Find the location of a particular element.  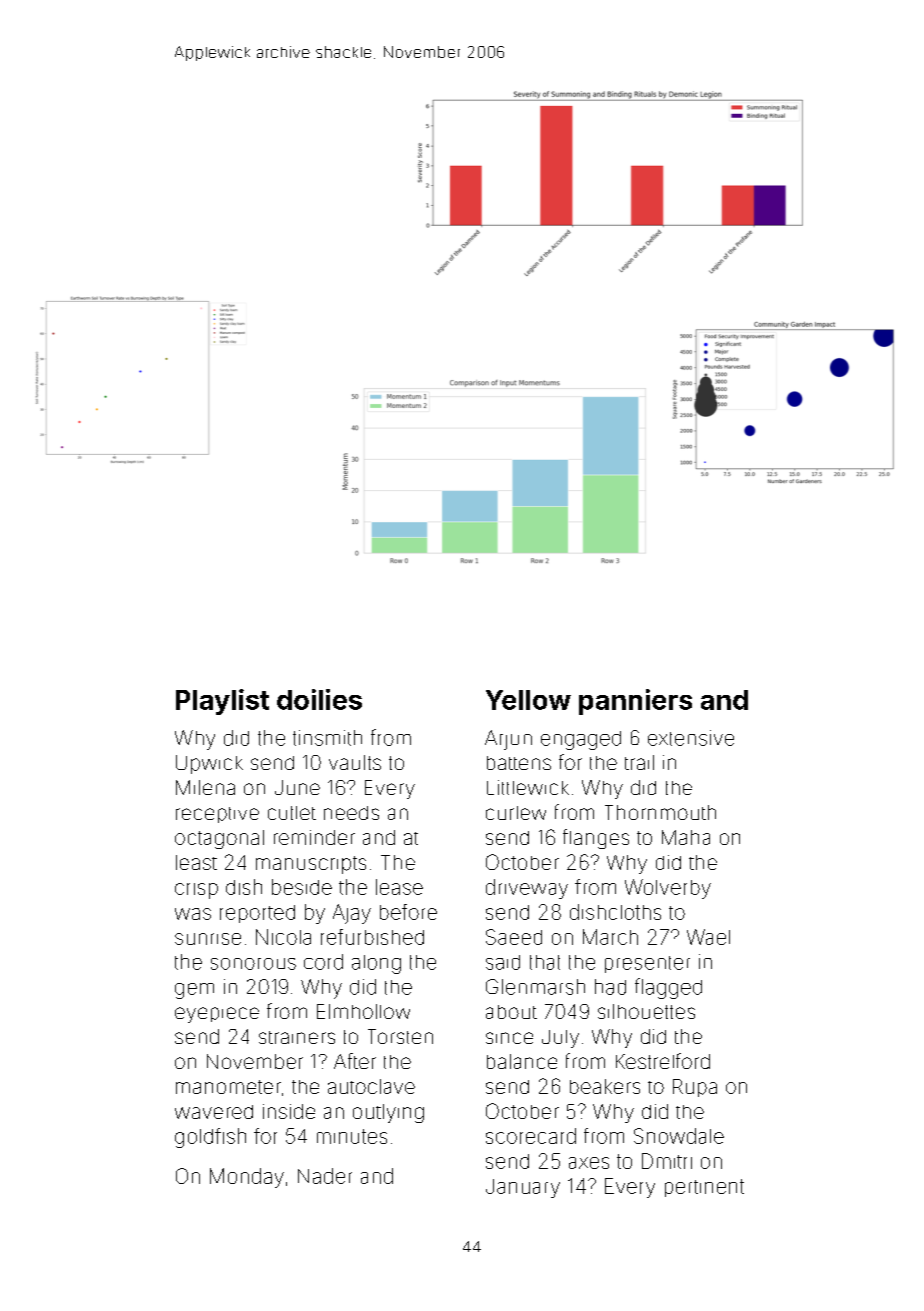

After is located at coordinates (355, 1061).
